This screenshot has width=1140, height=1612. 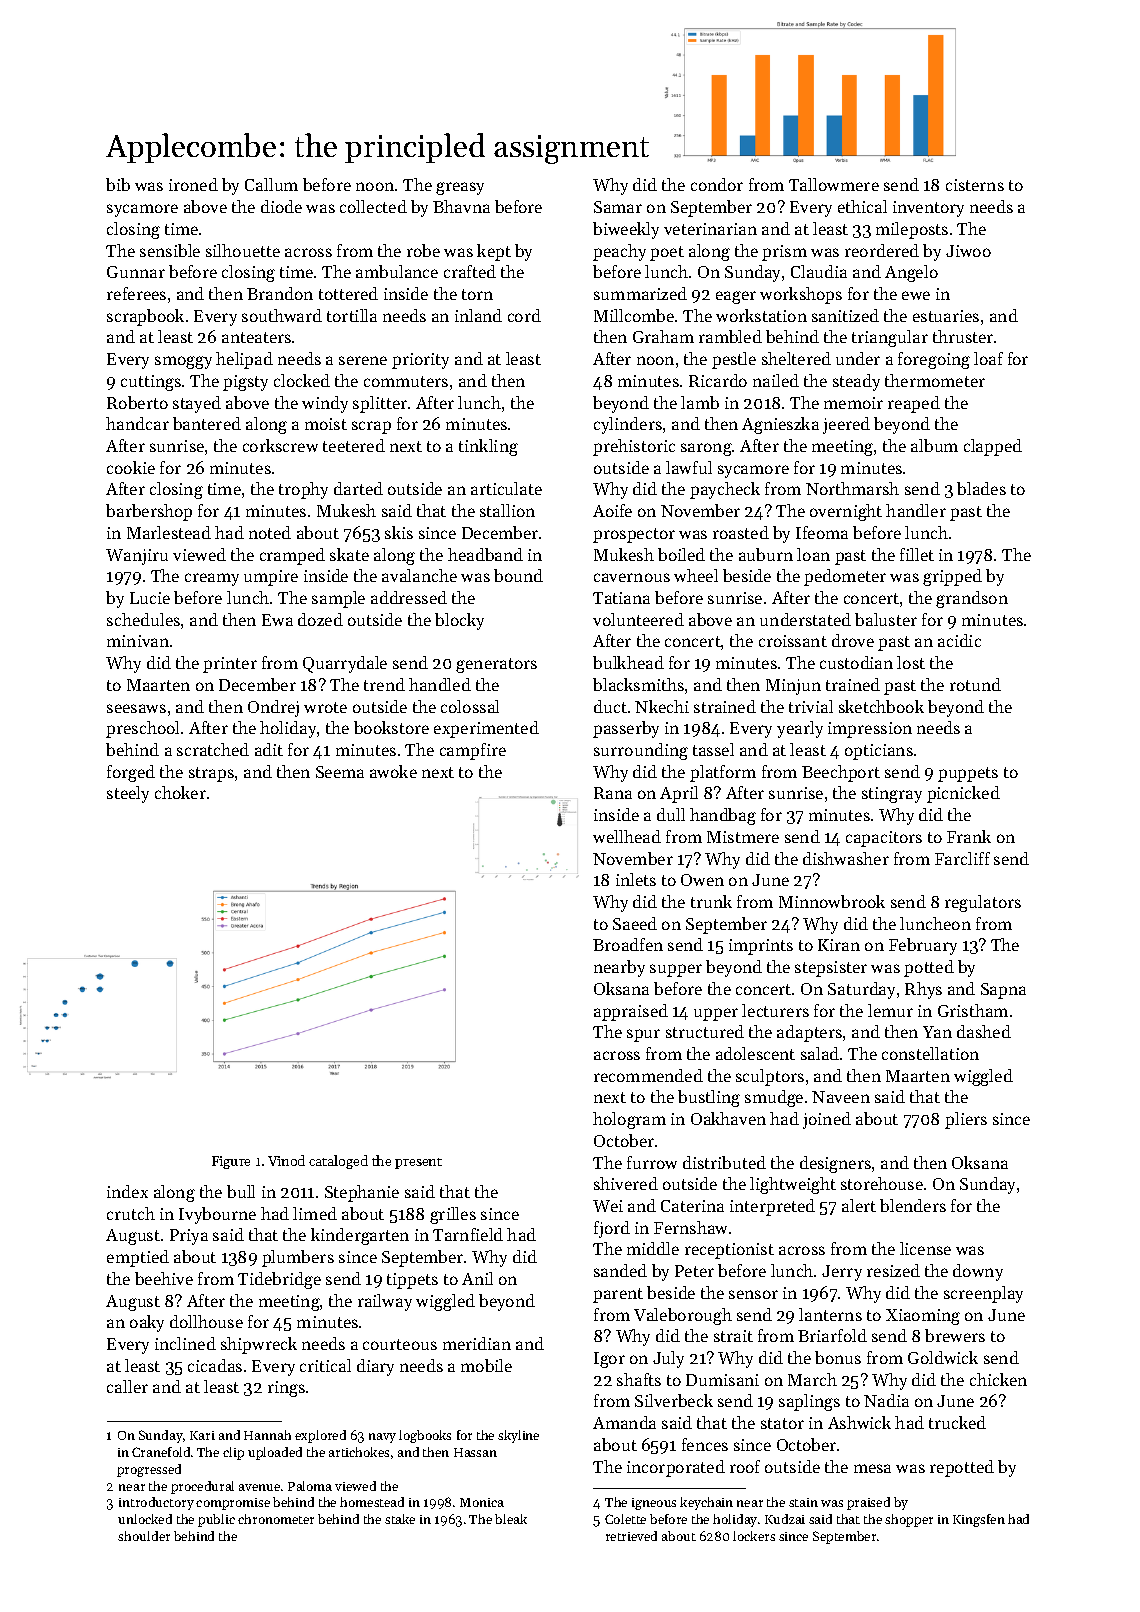 What do you see at coordinates (279, 1280) in the screenshot?
I see `Tidebridge` at bounding box center [279, 1280].
